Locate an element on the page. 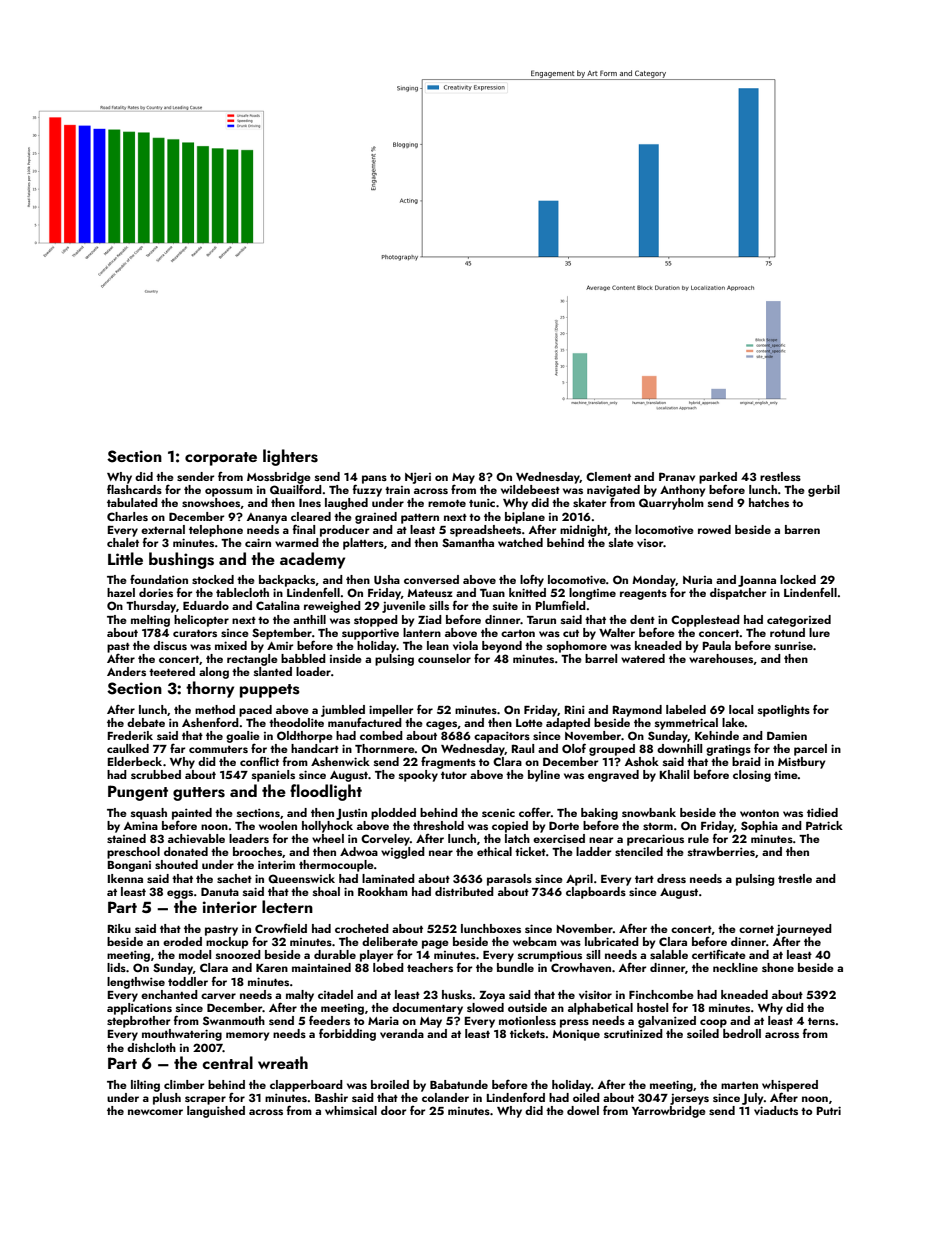  Ikenna is located at coordinates (125, 878).
